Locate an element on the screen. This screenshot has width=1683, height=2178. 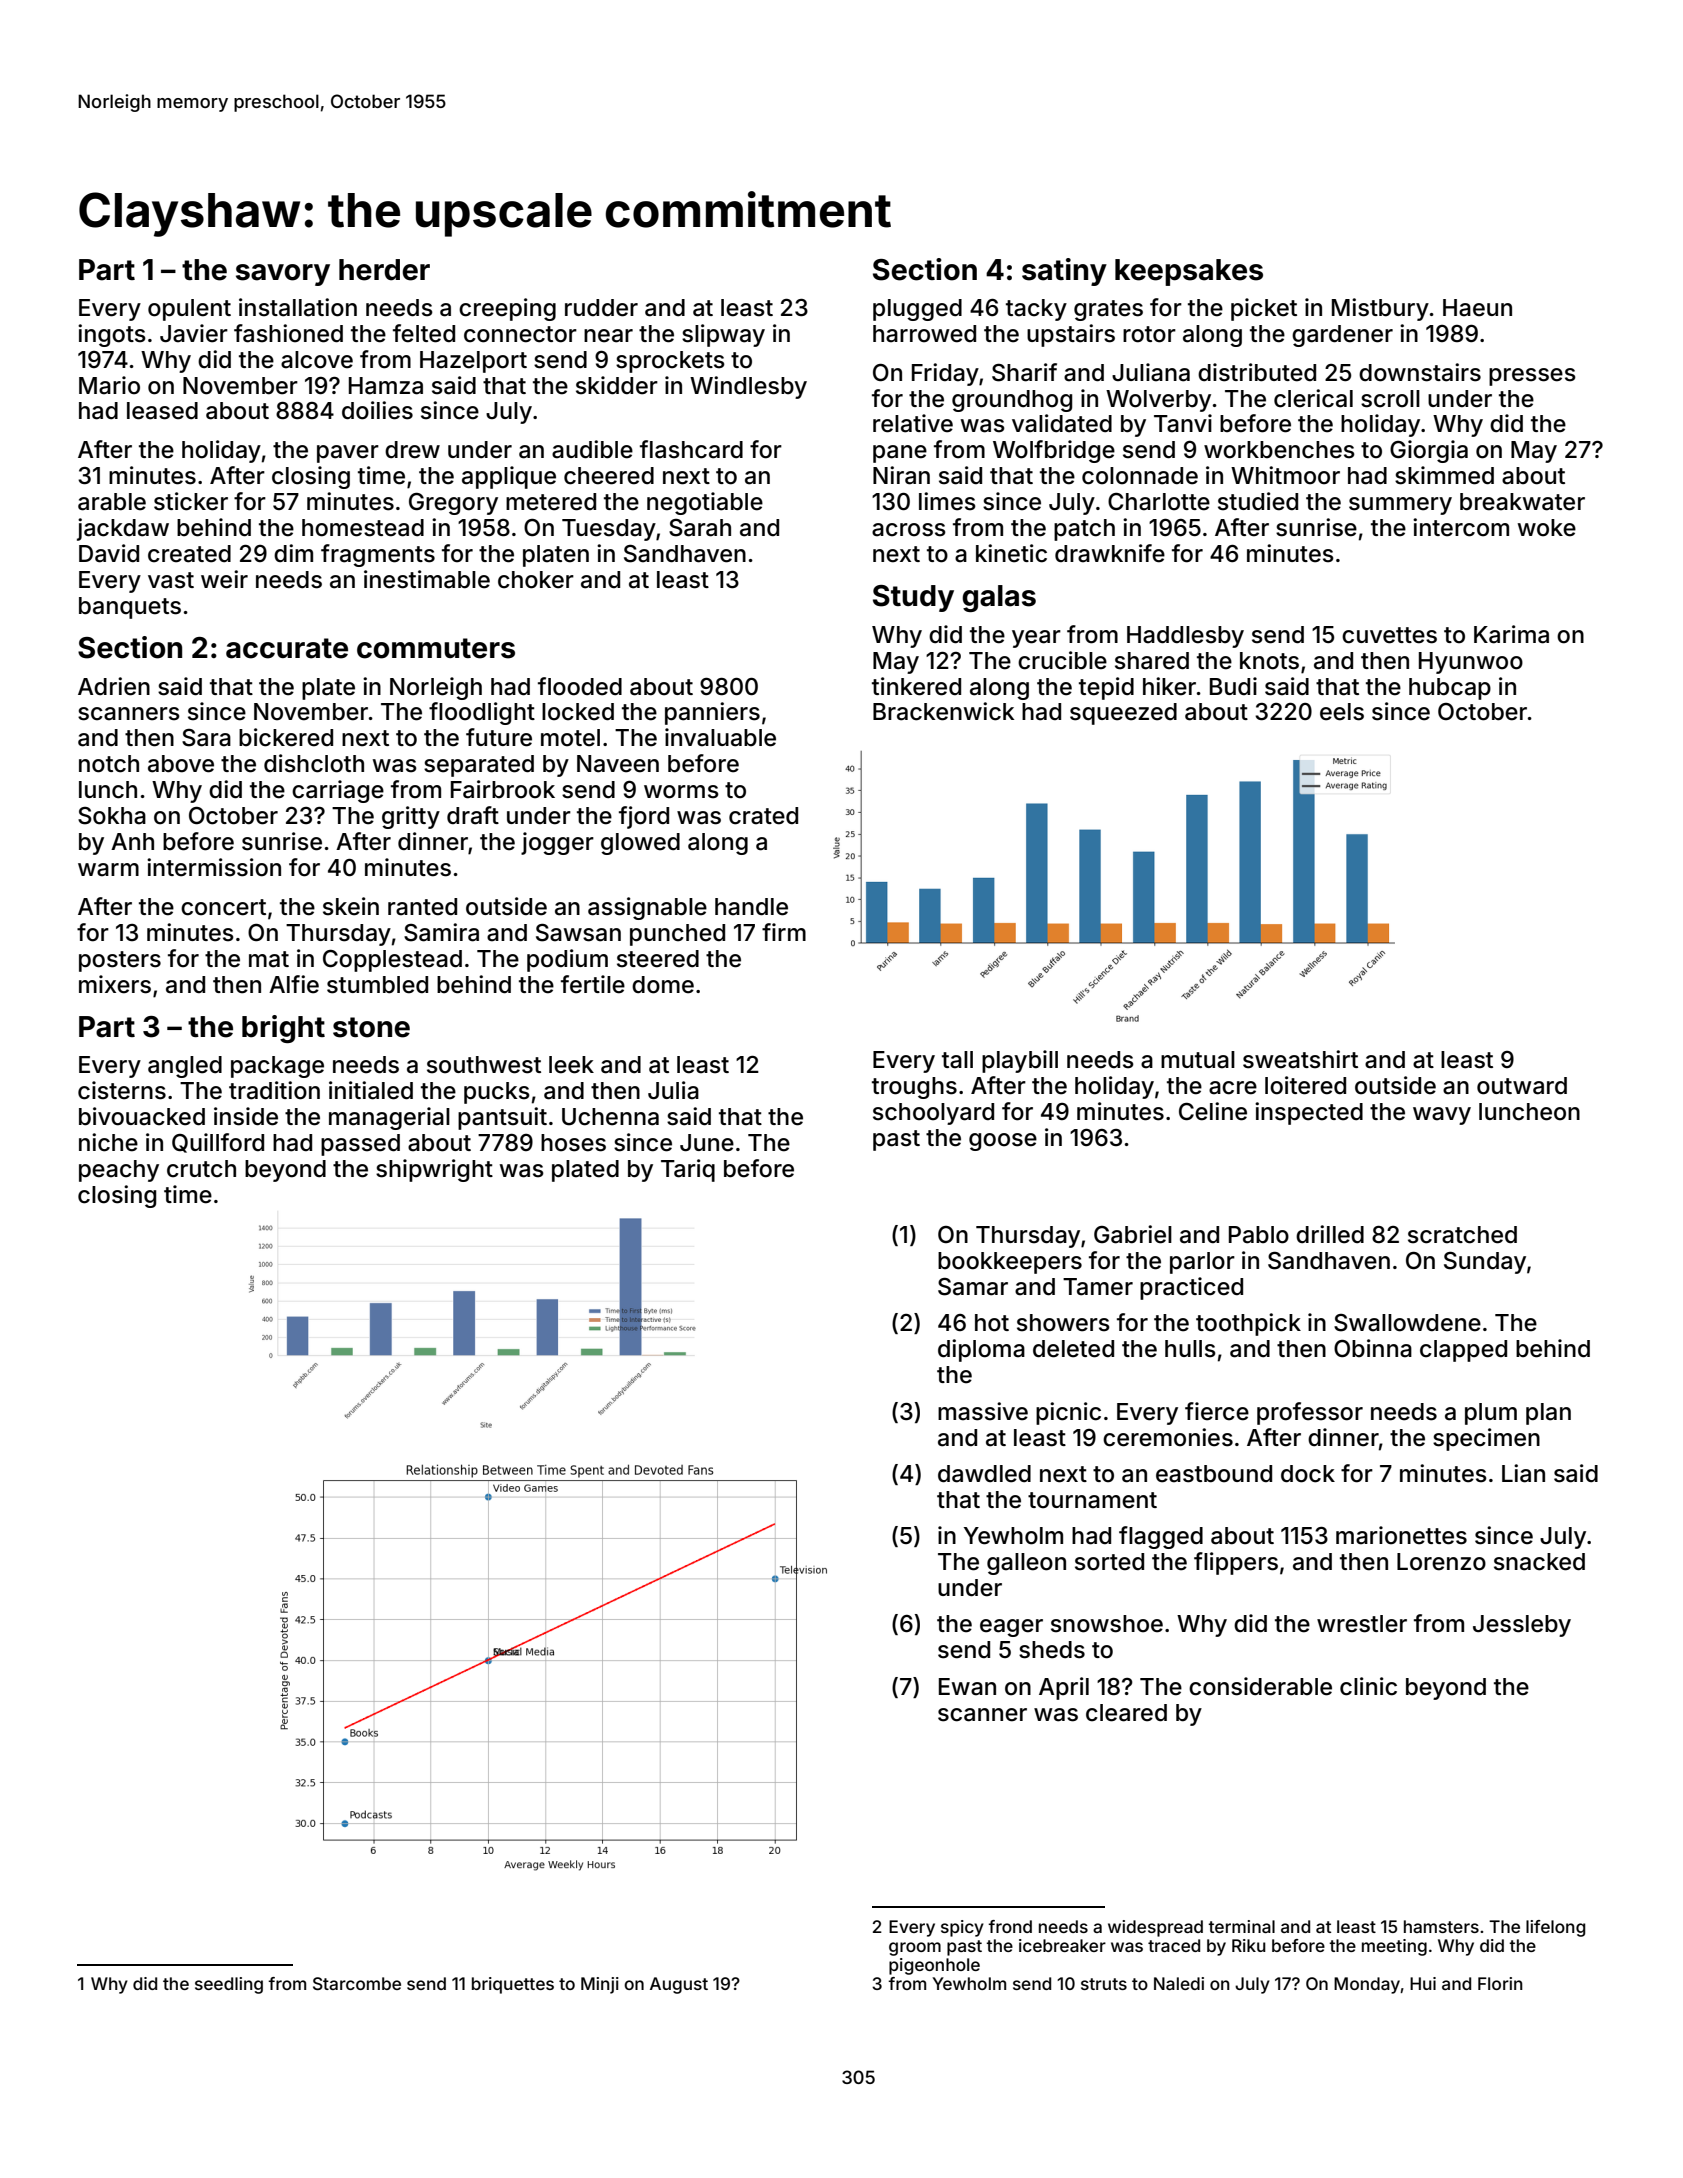
weir is located at coordinates (224, 579).
